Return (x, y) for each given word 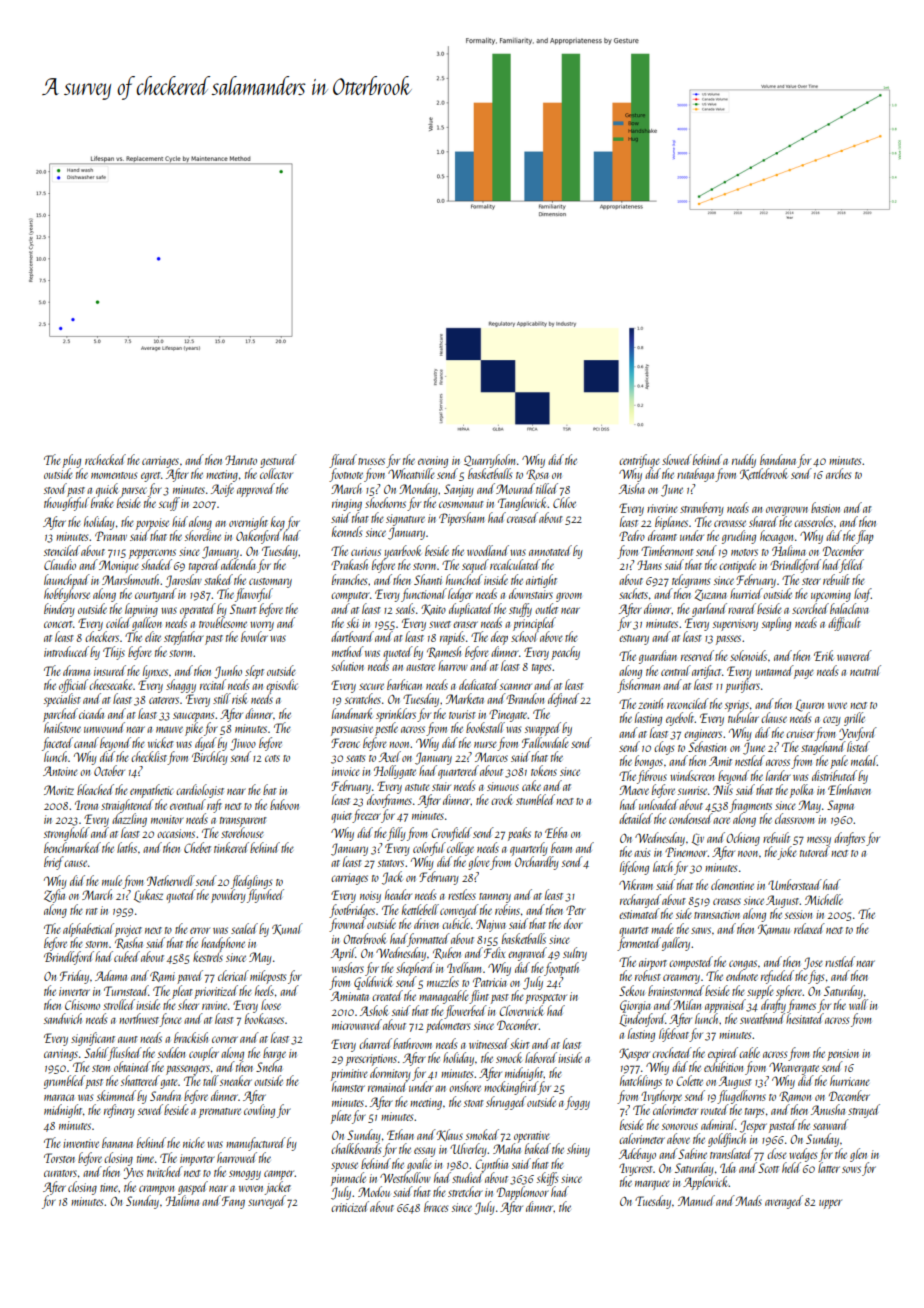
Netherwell (171, 880)
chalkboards (356, 1148)
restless (462, 894)
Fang (233, 1202)
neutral (865, 670)
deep (499, 638)
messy (819, 841)
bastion (825, 507)
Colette (689, 1080)
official (73, 686)
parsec (134, 492)
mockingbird (511, 1088)
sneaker (236, 1080)
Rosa (537, 474)
